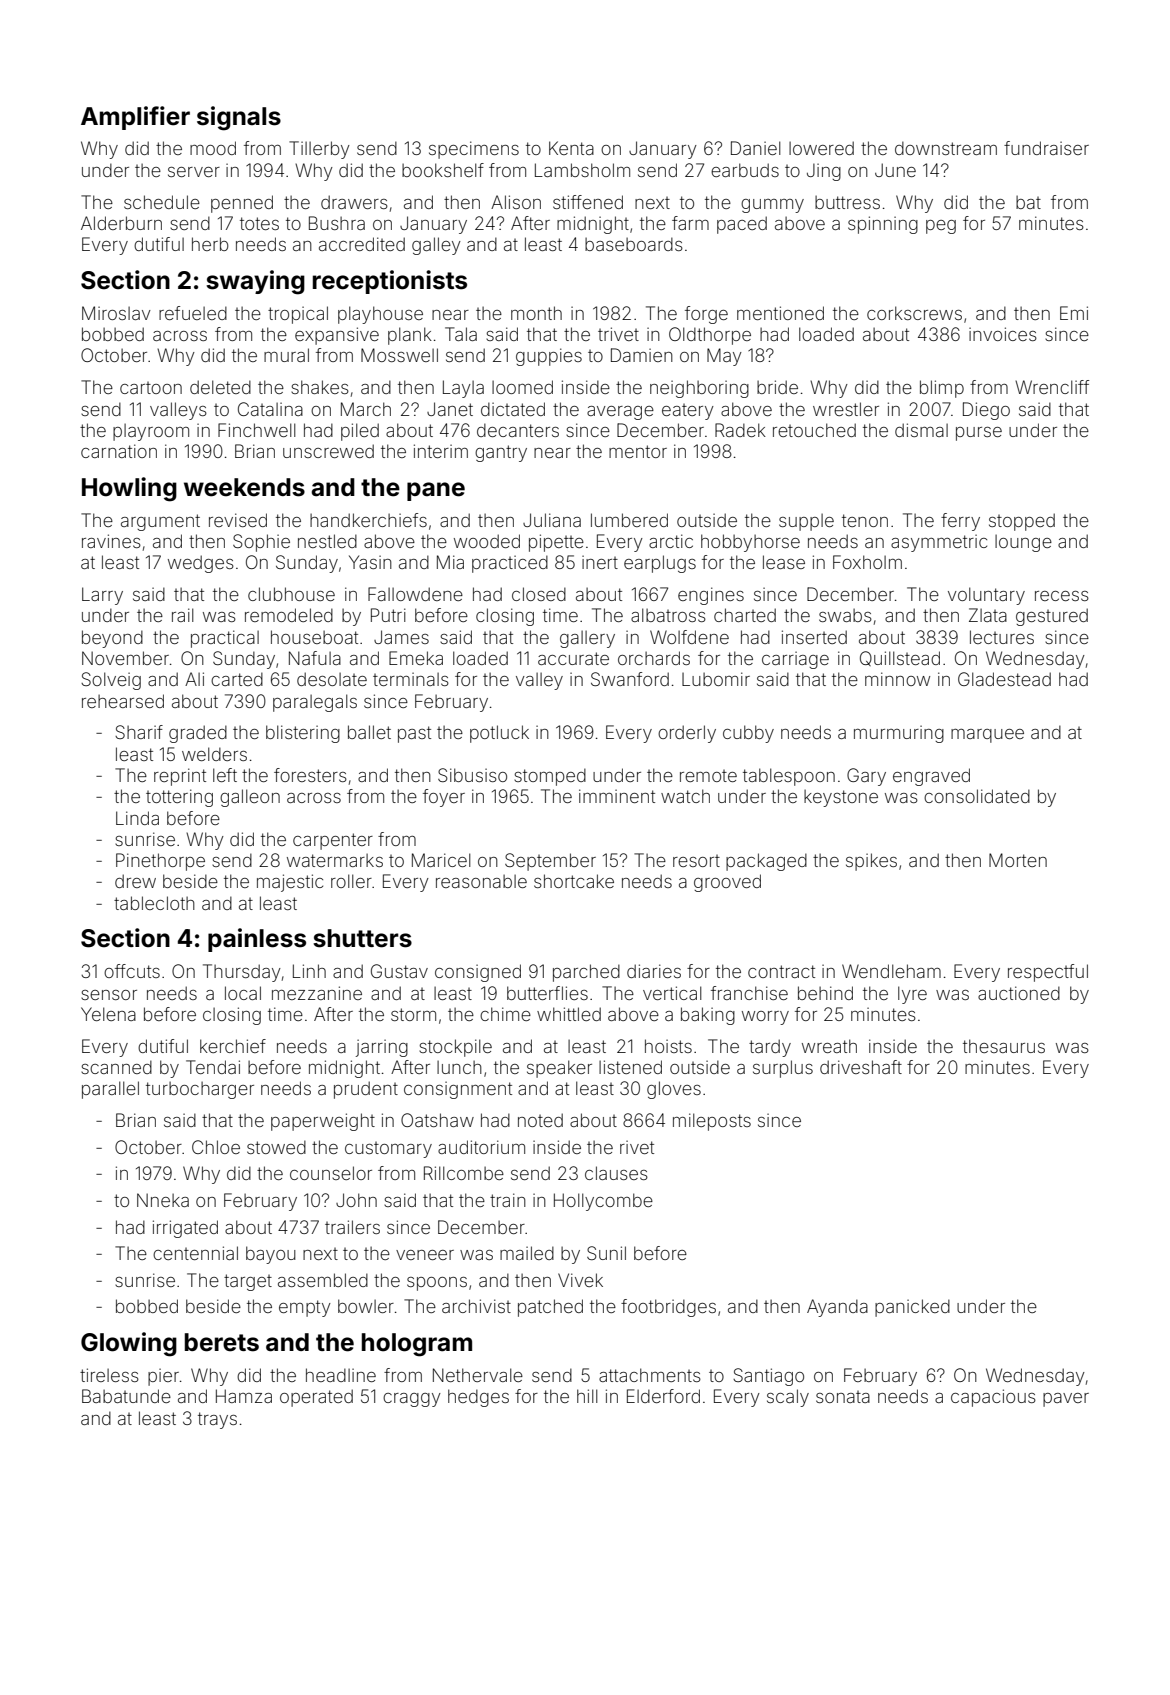 The width and height of the image is (1170, 1695). I want to click on argument, so click(160, 522).
